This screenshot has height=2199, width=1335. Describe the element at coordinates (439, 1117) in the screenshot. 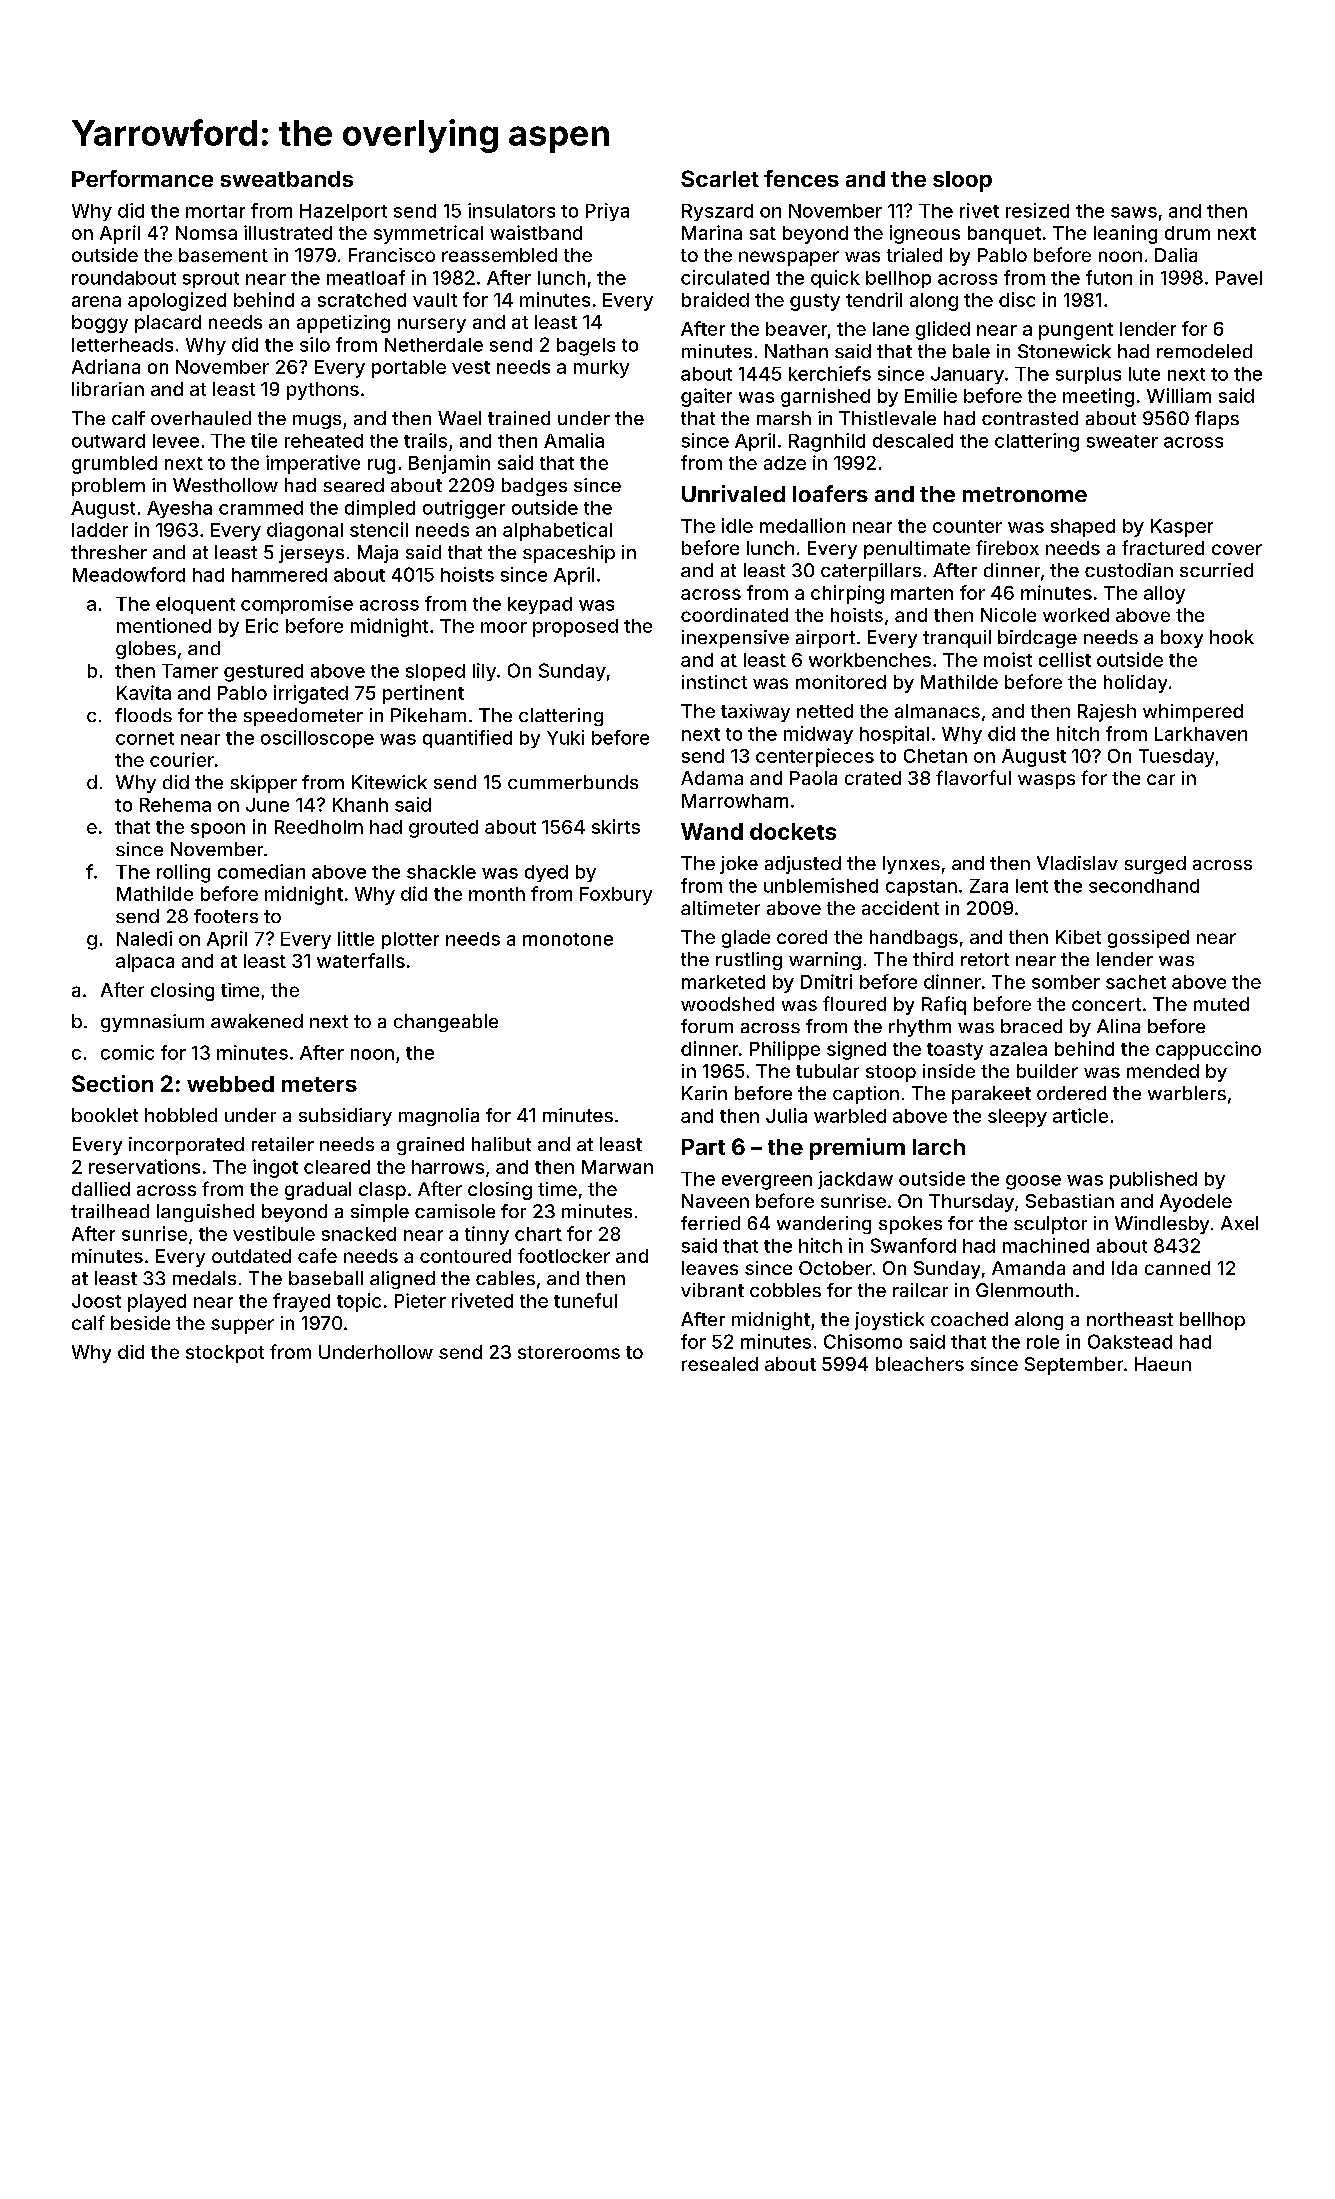

I see `magnolia` at that location.
